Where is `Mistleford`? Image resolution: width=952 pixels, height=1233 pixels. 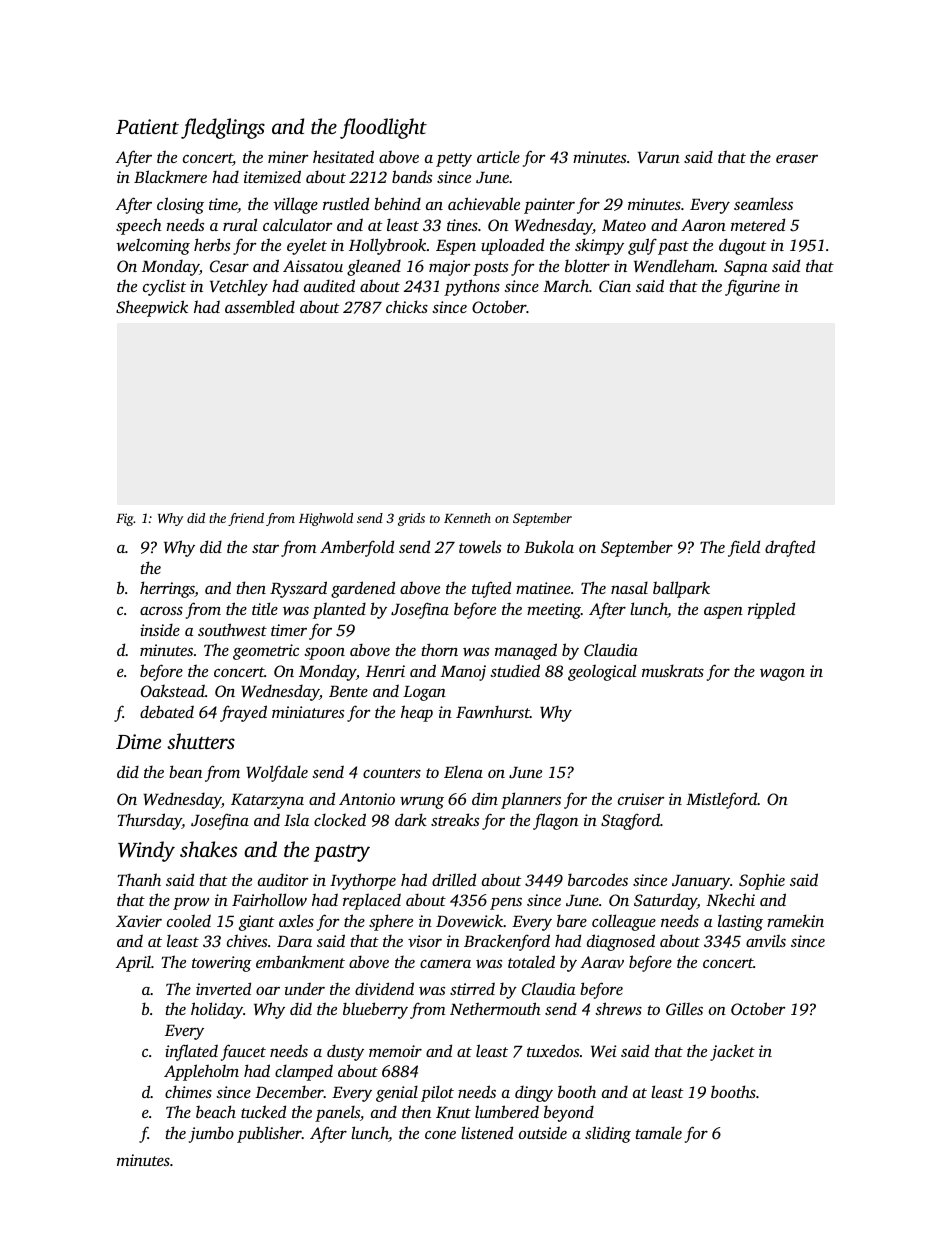
Mistleford is located at coordinates (722, 800).
